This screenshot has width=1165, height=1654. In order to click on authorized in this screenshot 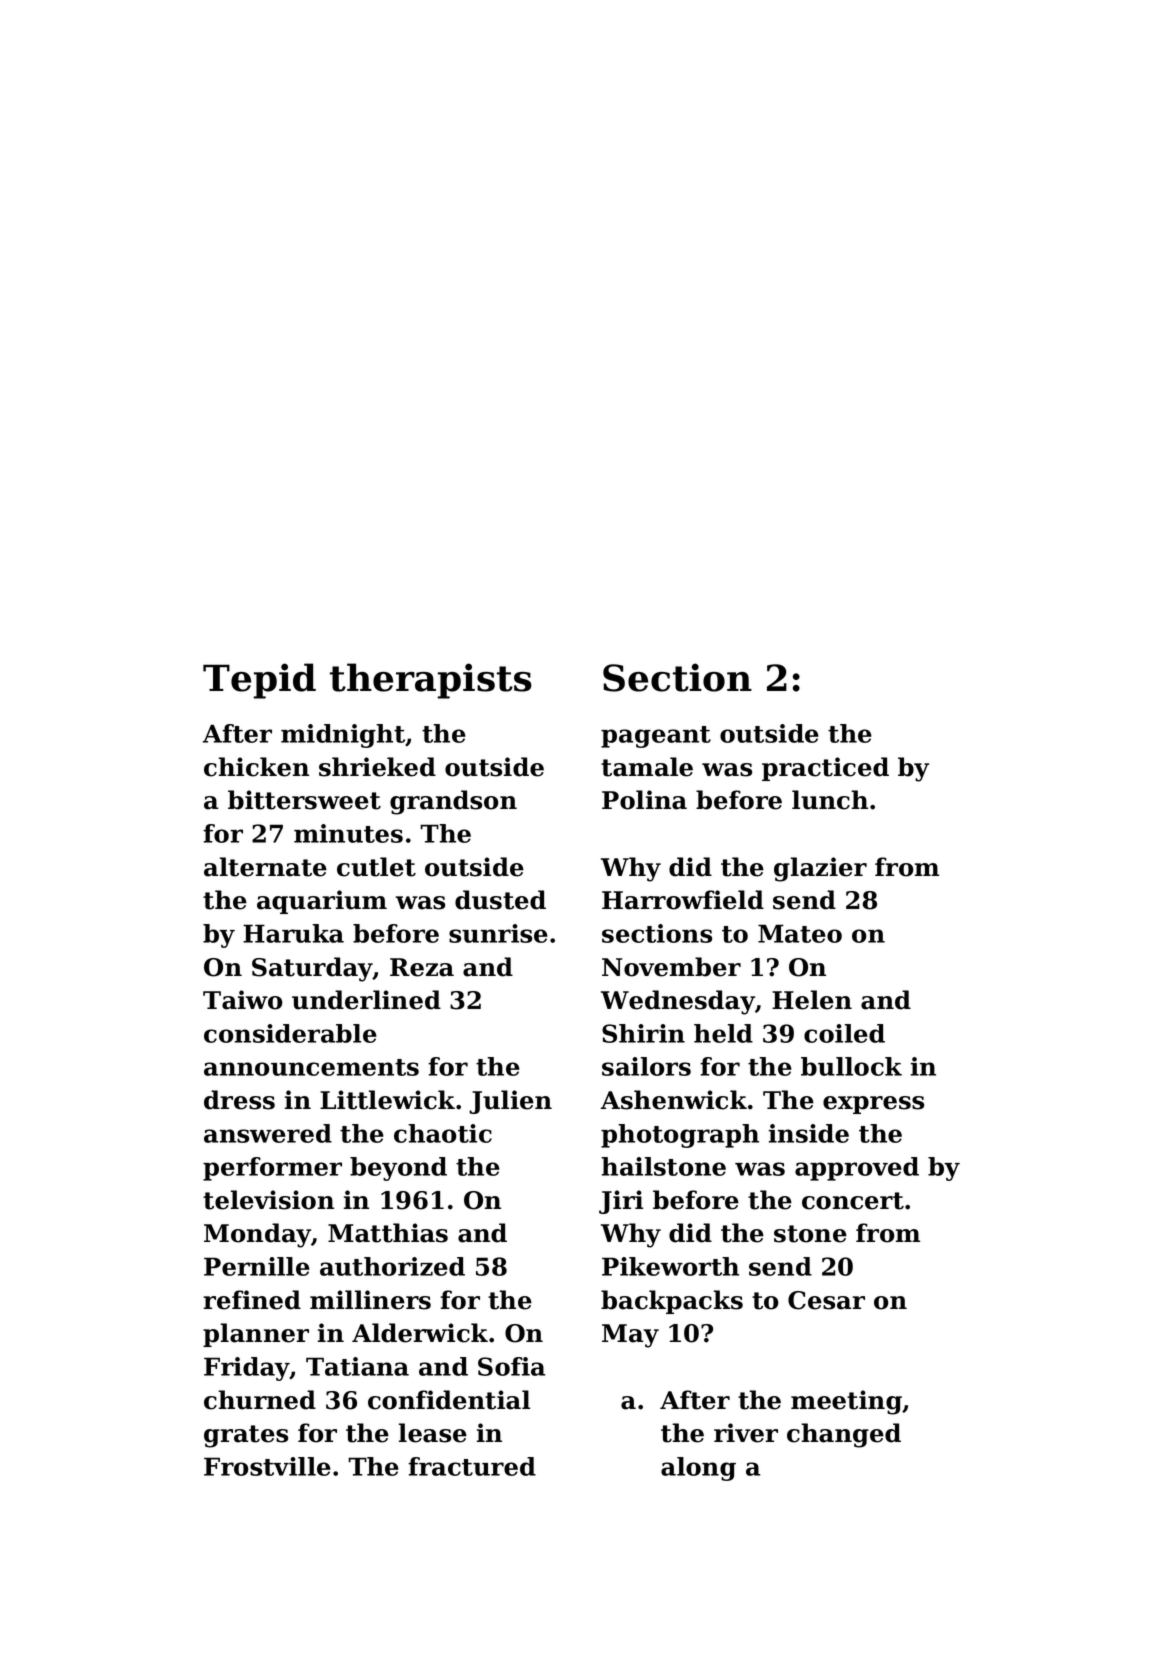, I will do `click(392, 1266)`.
